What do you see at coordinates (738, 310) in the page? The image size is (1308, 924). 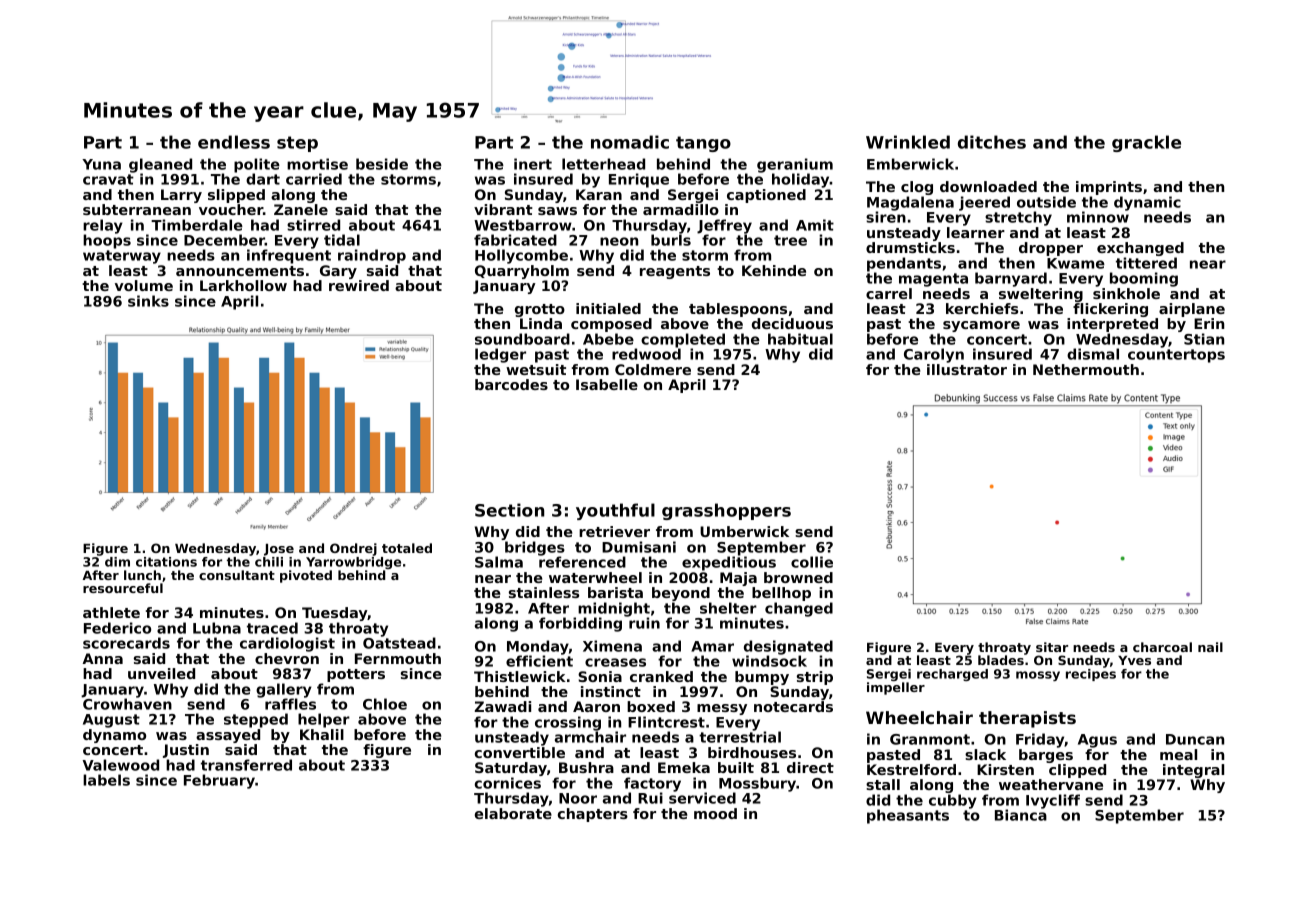 I see `tablespoons` at bounding box center [738, 310].
